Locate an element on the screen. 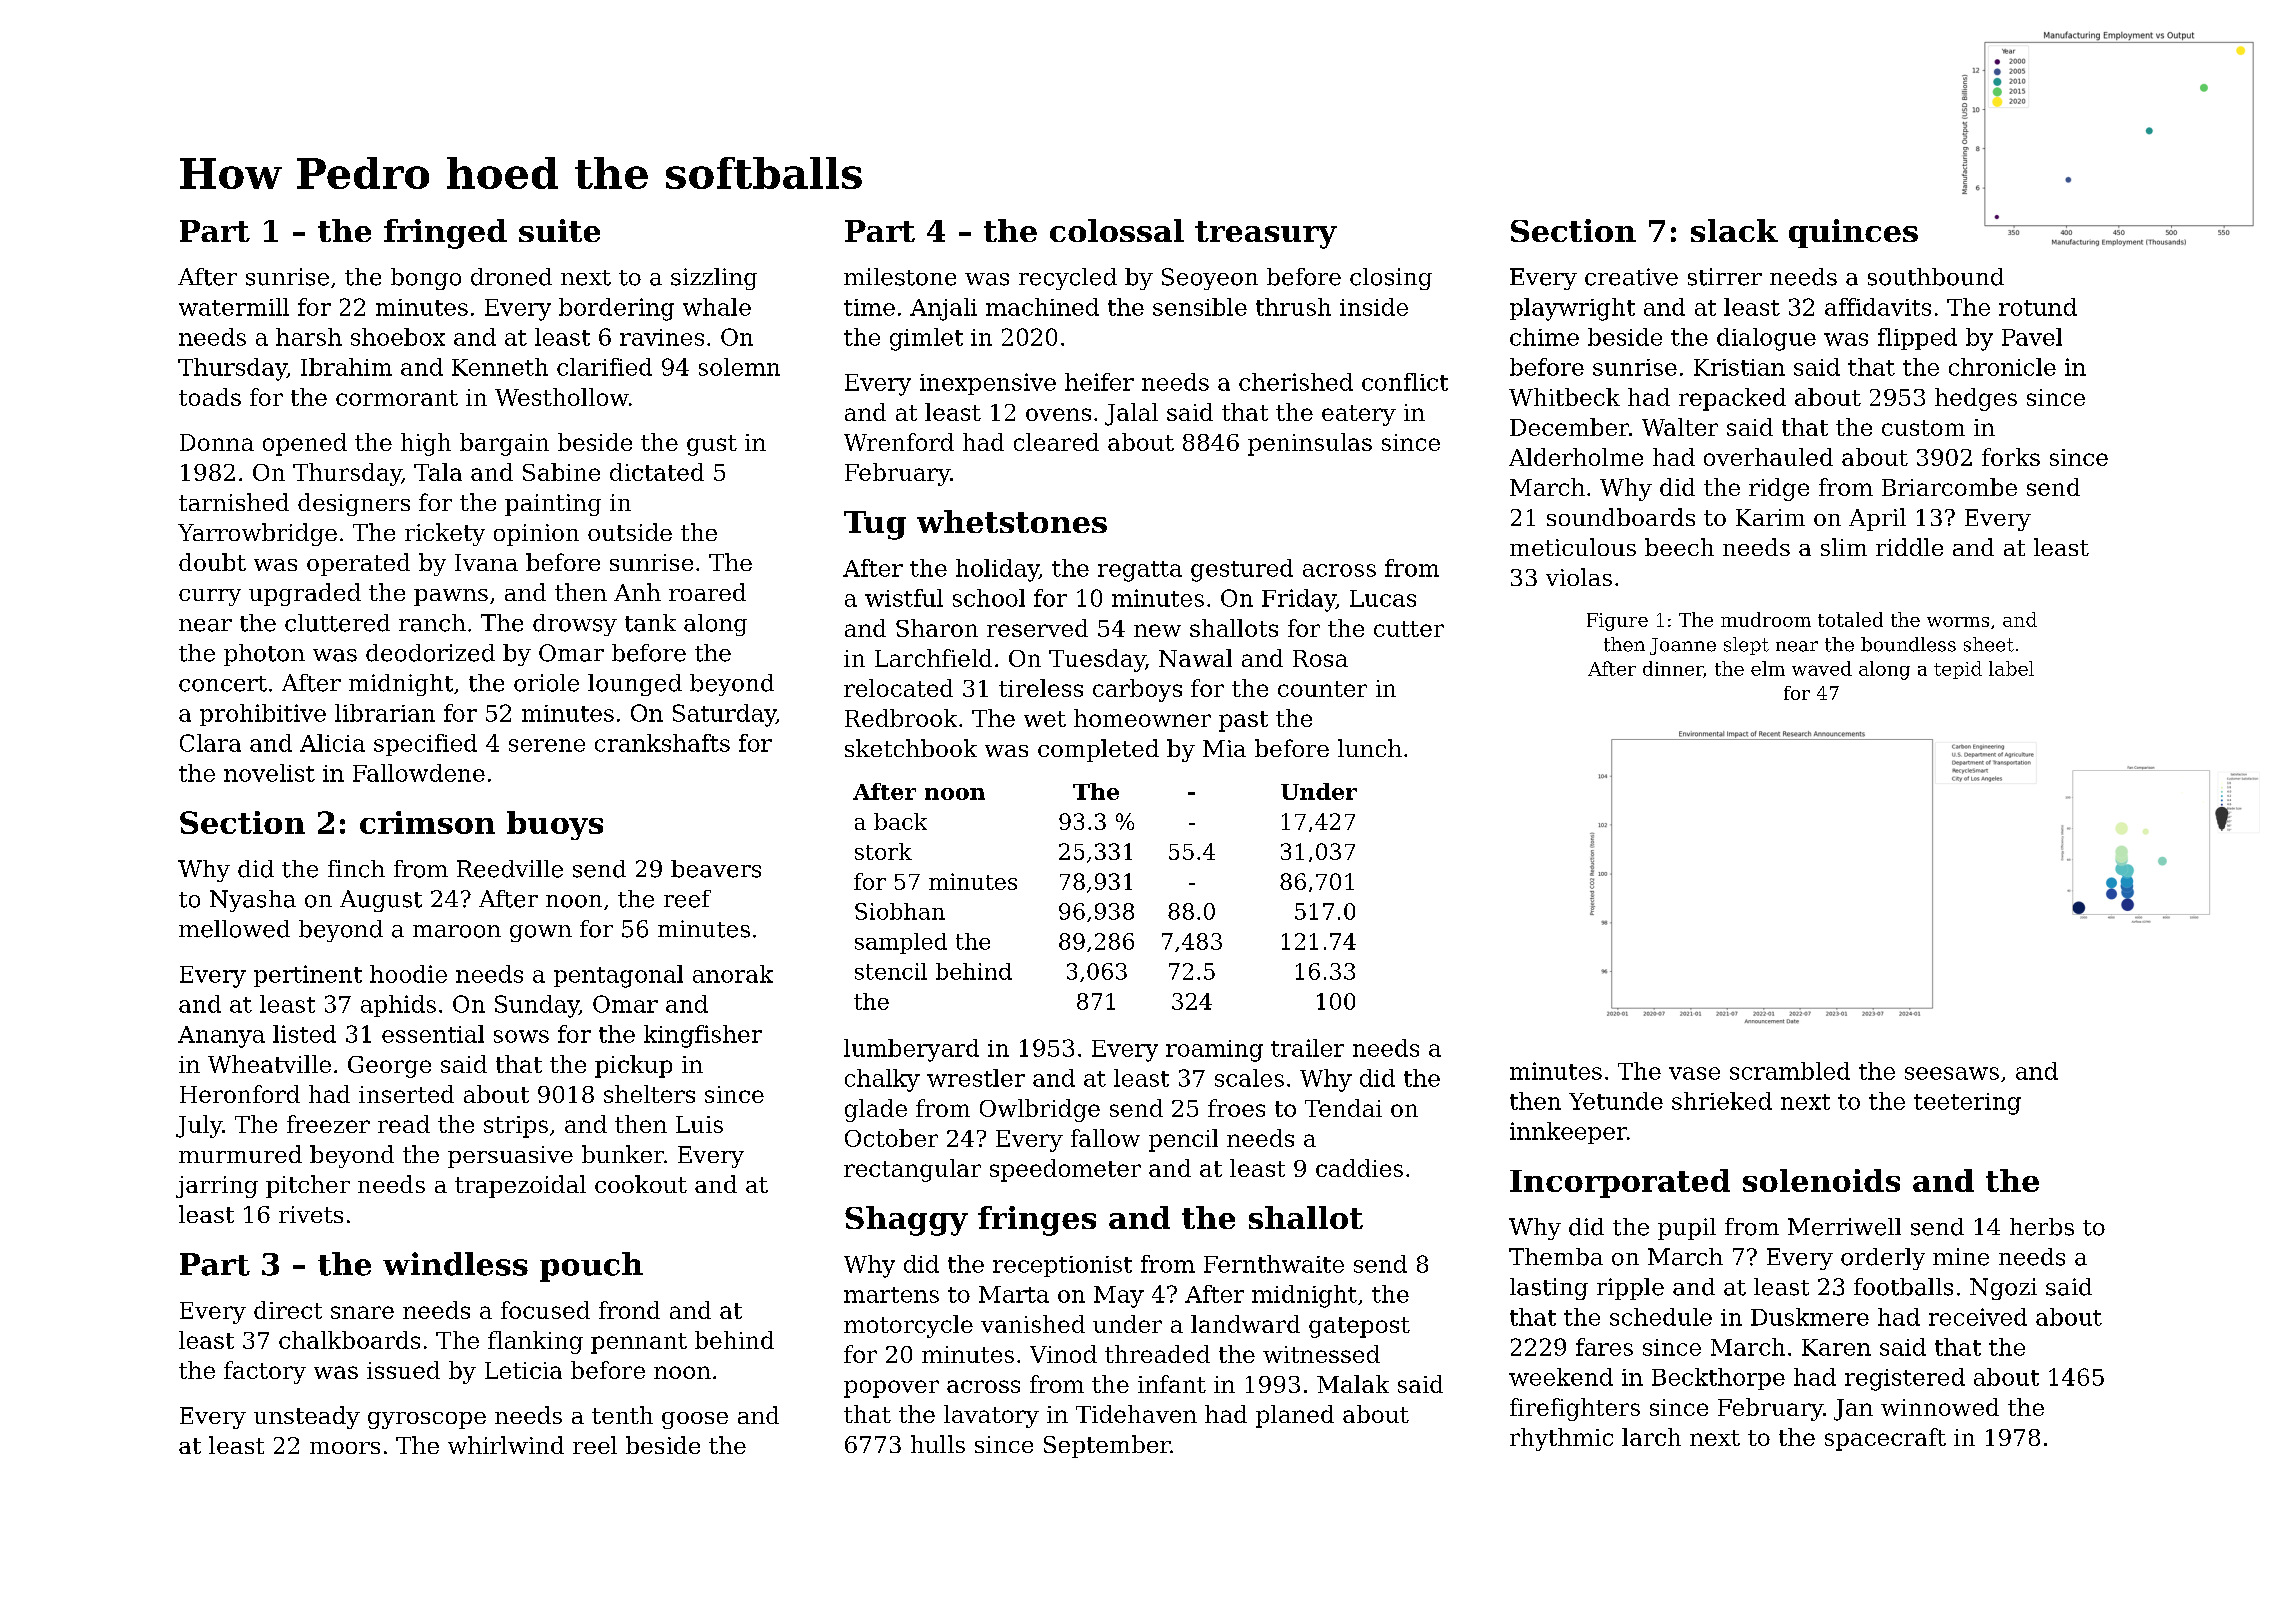 Image resolution: width=2292 pixels, height=1620 pixels. Kristian is located at coordinates (1739, 367).
